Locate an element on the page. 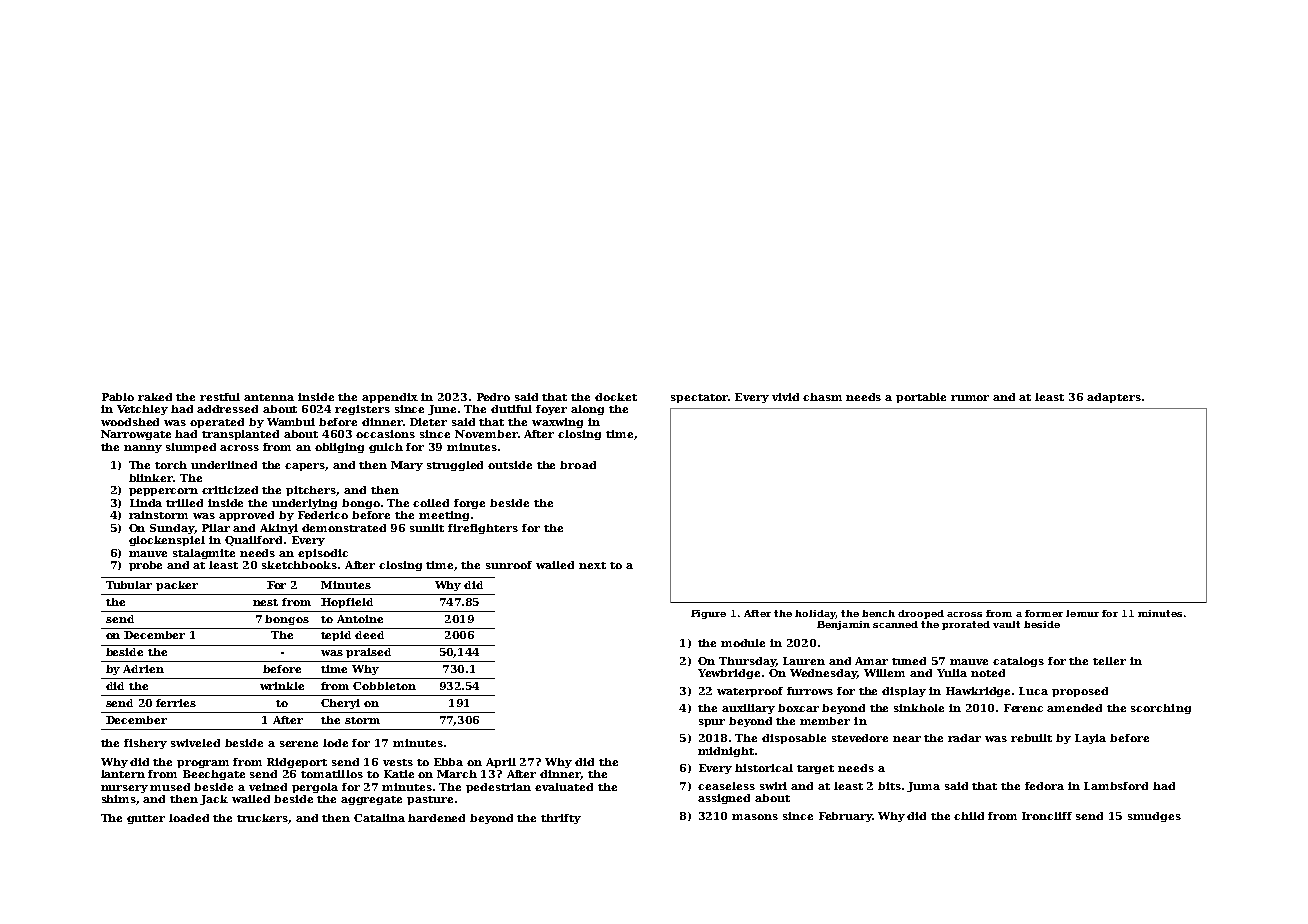 The width and height of the image is (1308, 924). broad is located at coordinates (578, 465).
